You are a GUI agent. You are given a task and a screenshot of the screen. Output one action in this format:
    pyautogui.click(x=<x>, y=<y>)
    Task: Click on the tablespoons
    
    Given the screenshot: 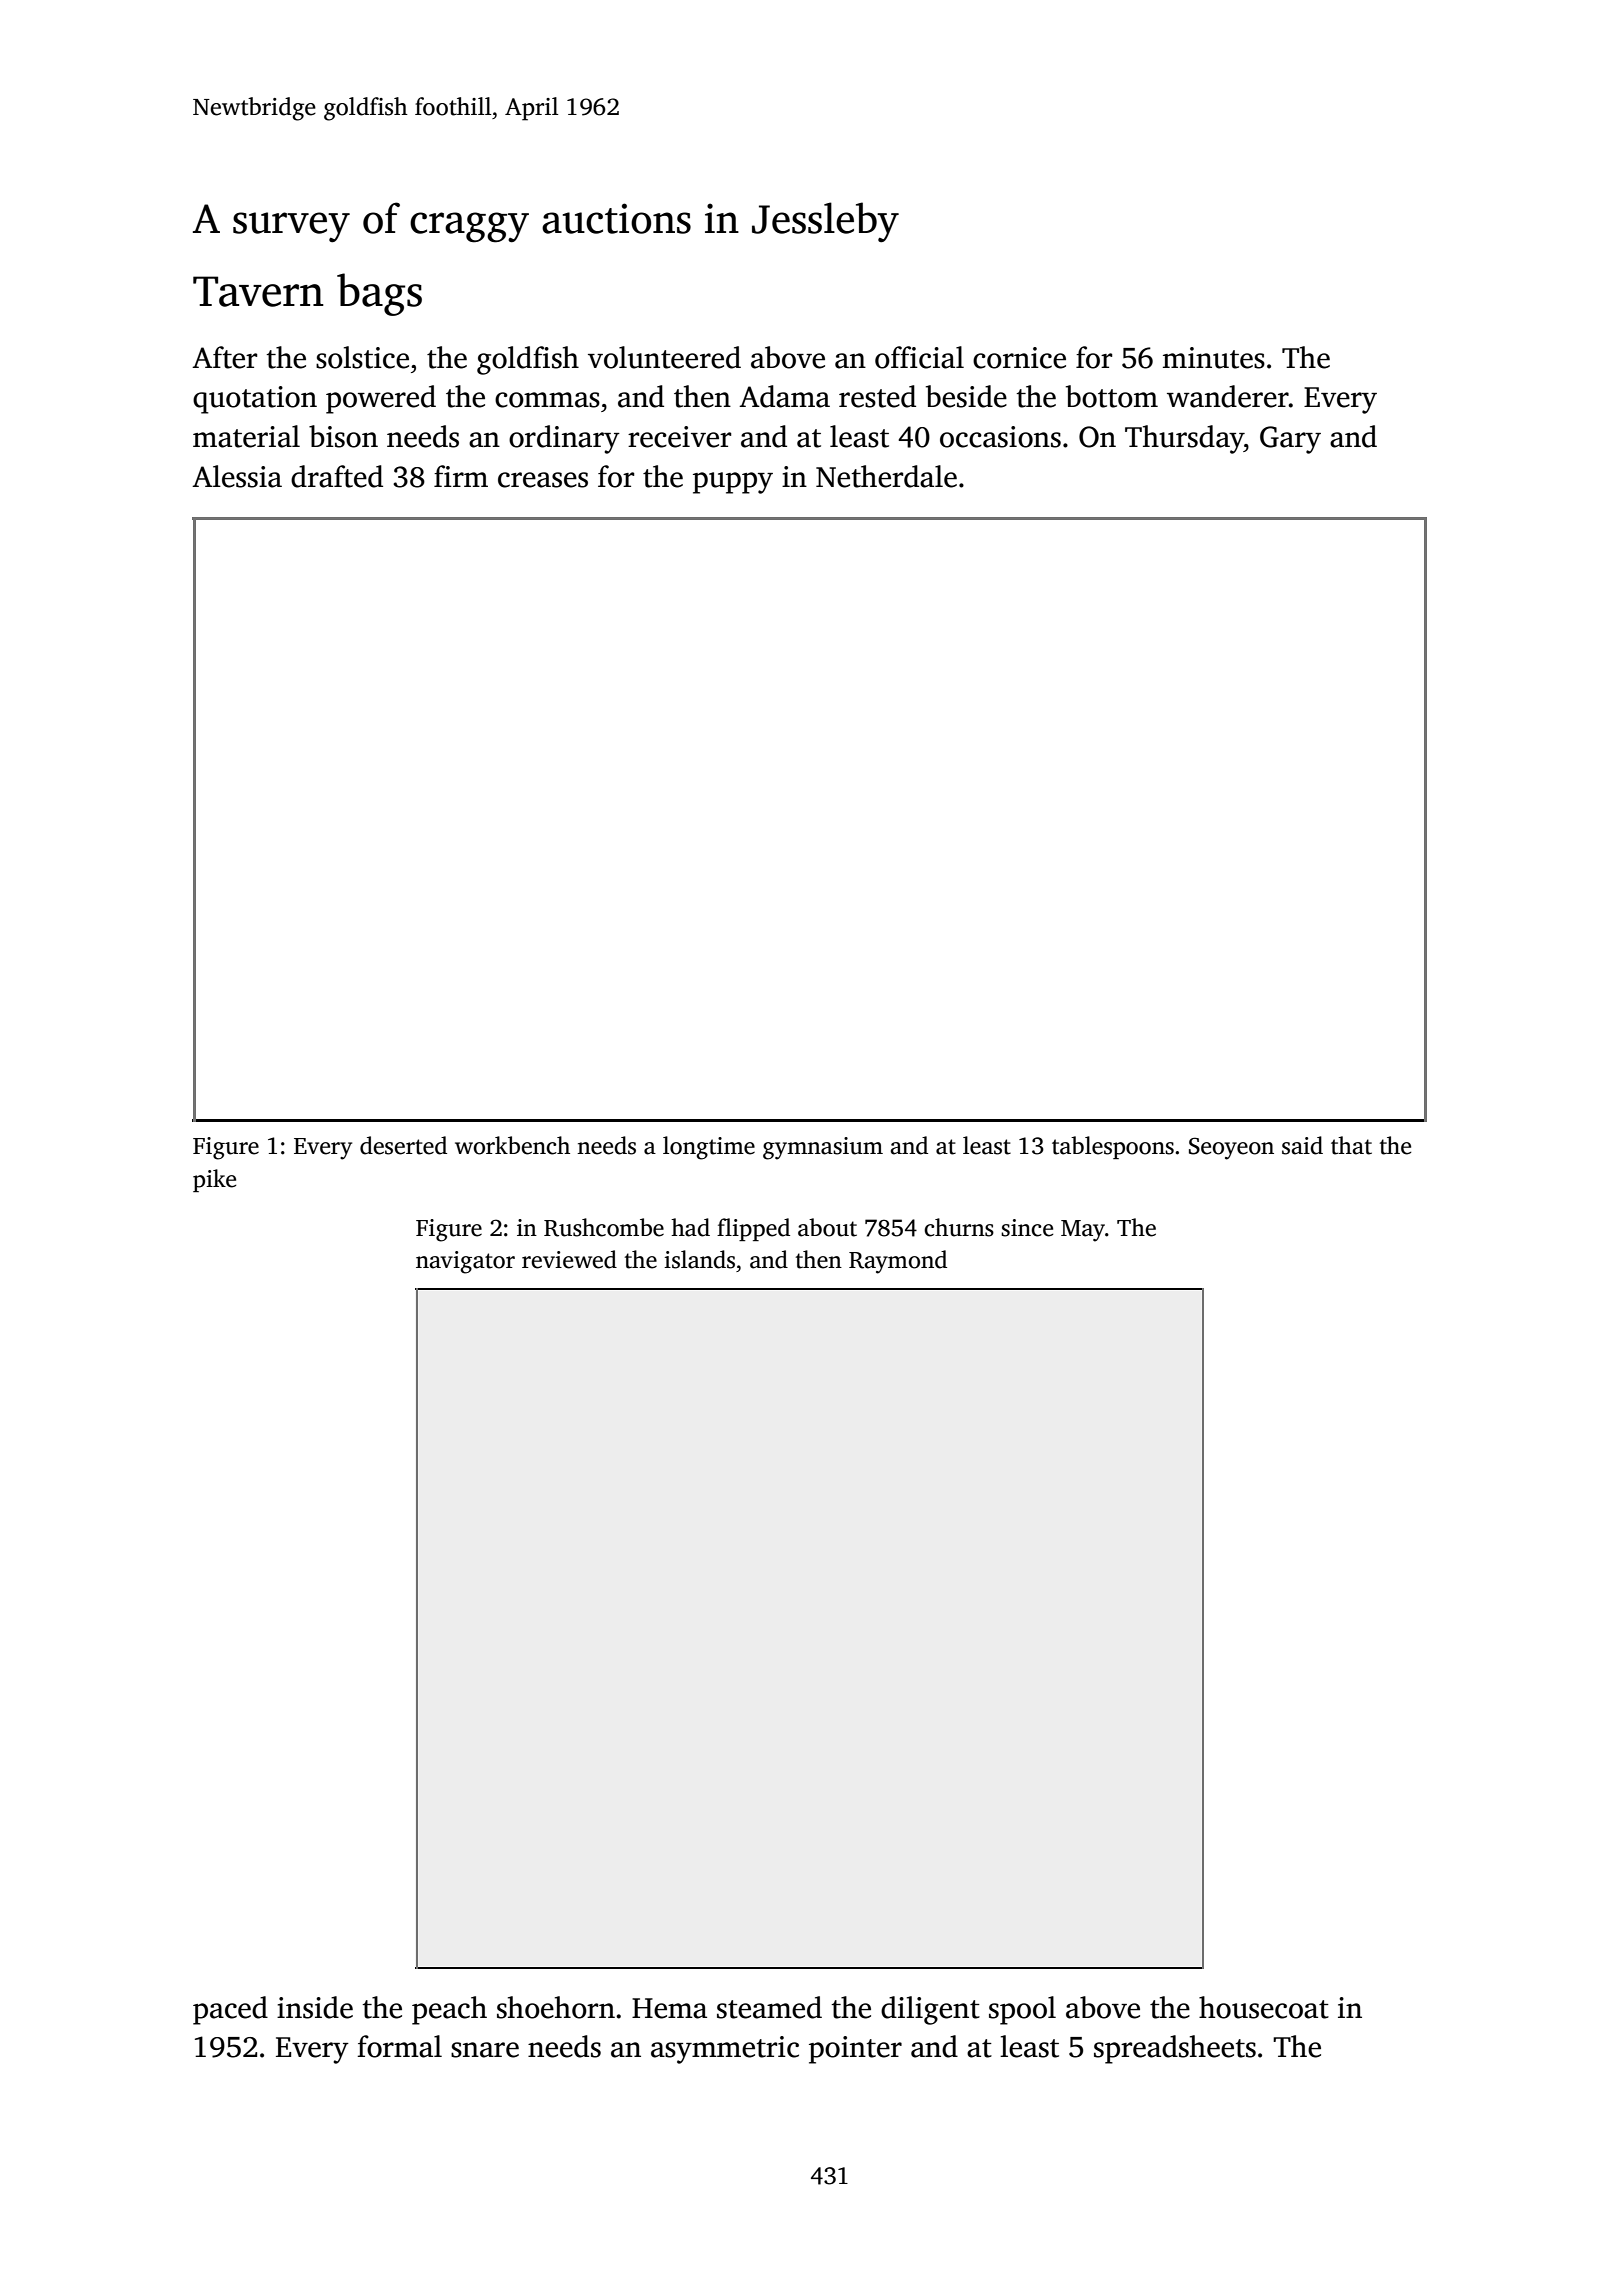 What is the action you would take?
    pyautogui.click(x=1113, y=1147)
